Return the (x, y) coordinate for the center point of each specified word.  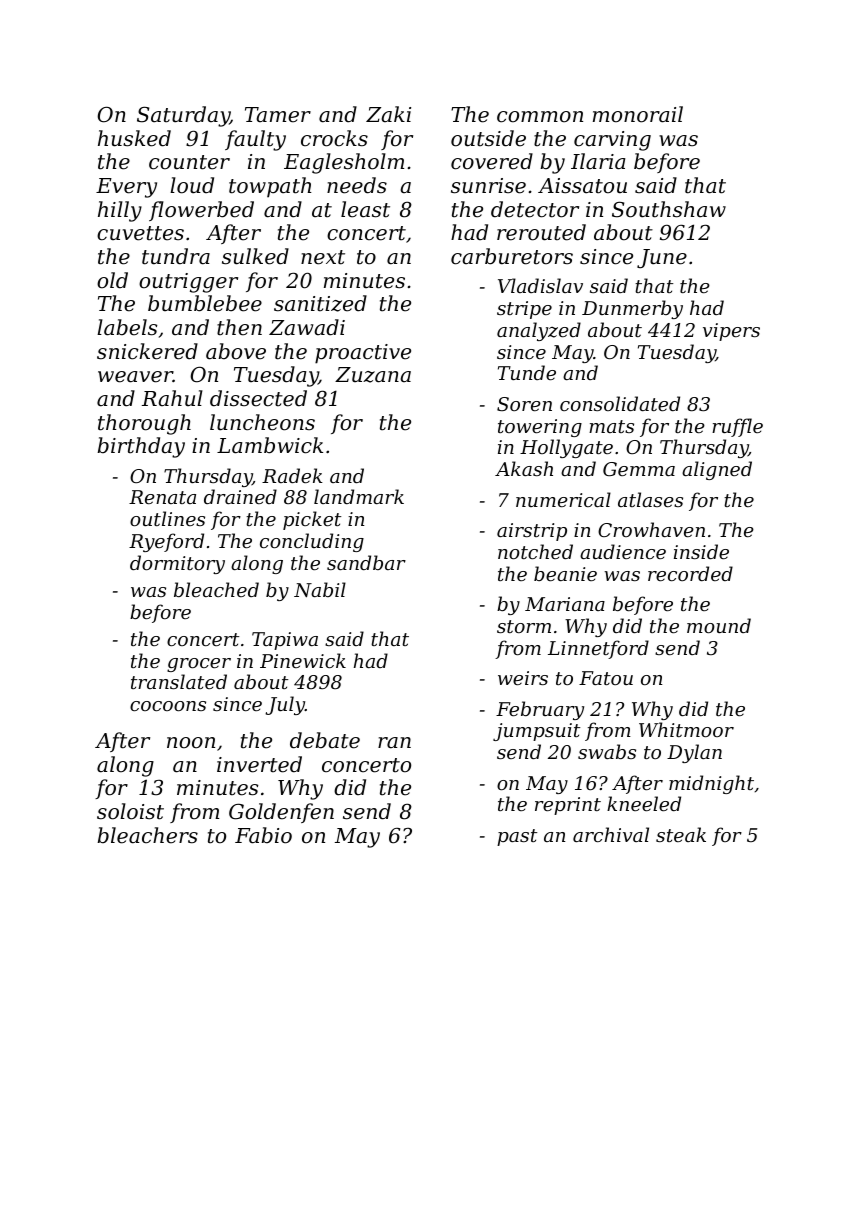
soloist (130, 811)
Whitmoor (686, 729)
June (662, 259)
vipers (731, 332)
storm (524, 626)
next (323, 257)
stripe (524, 310)
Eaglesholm (344, 163)
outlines (167, 518)
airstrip (532, 532)
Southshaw (669, 209)
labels (127, 327)
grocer (199, 665)
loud (192, 185)
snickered (147, 351)
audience (623, 551)
